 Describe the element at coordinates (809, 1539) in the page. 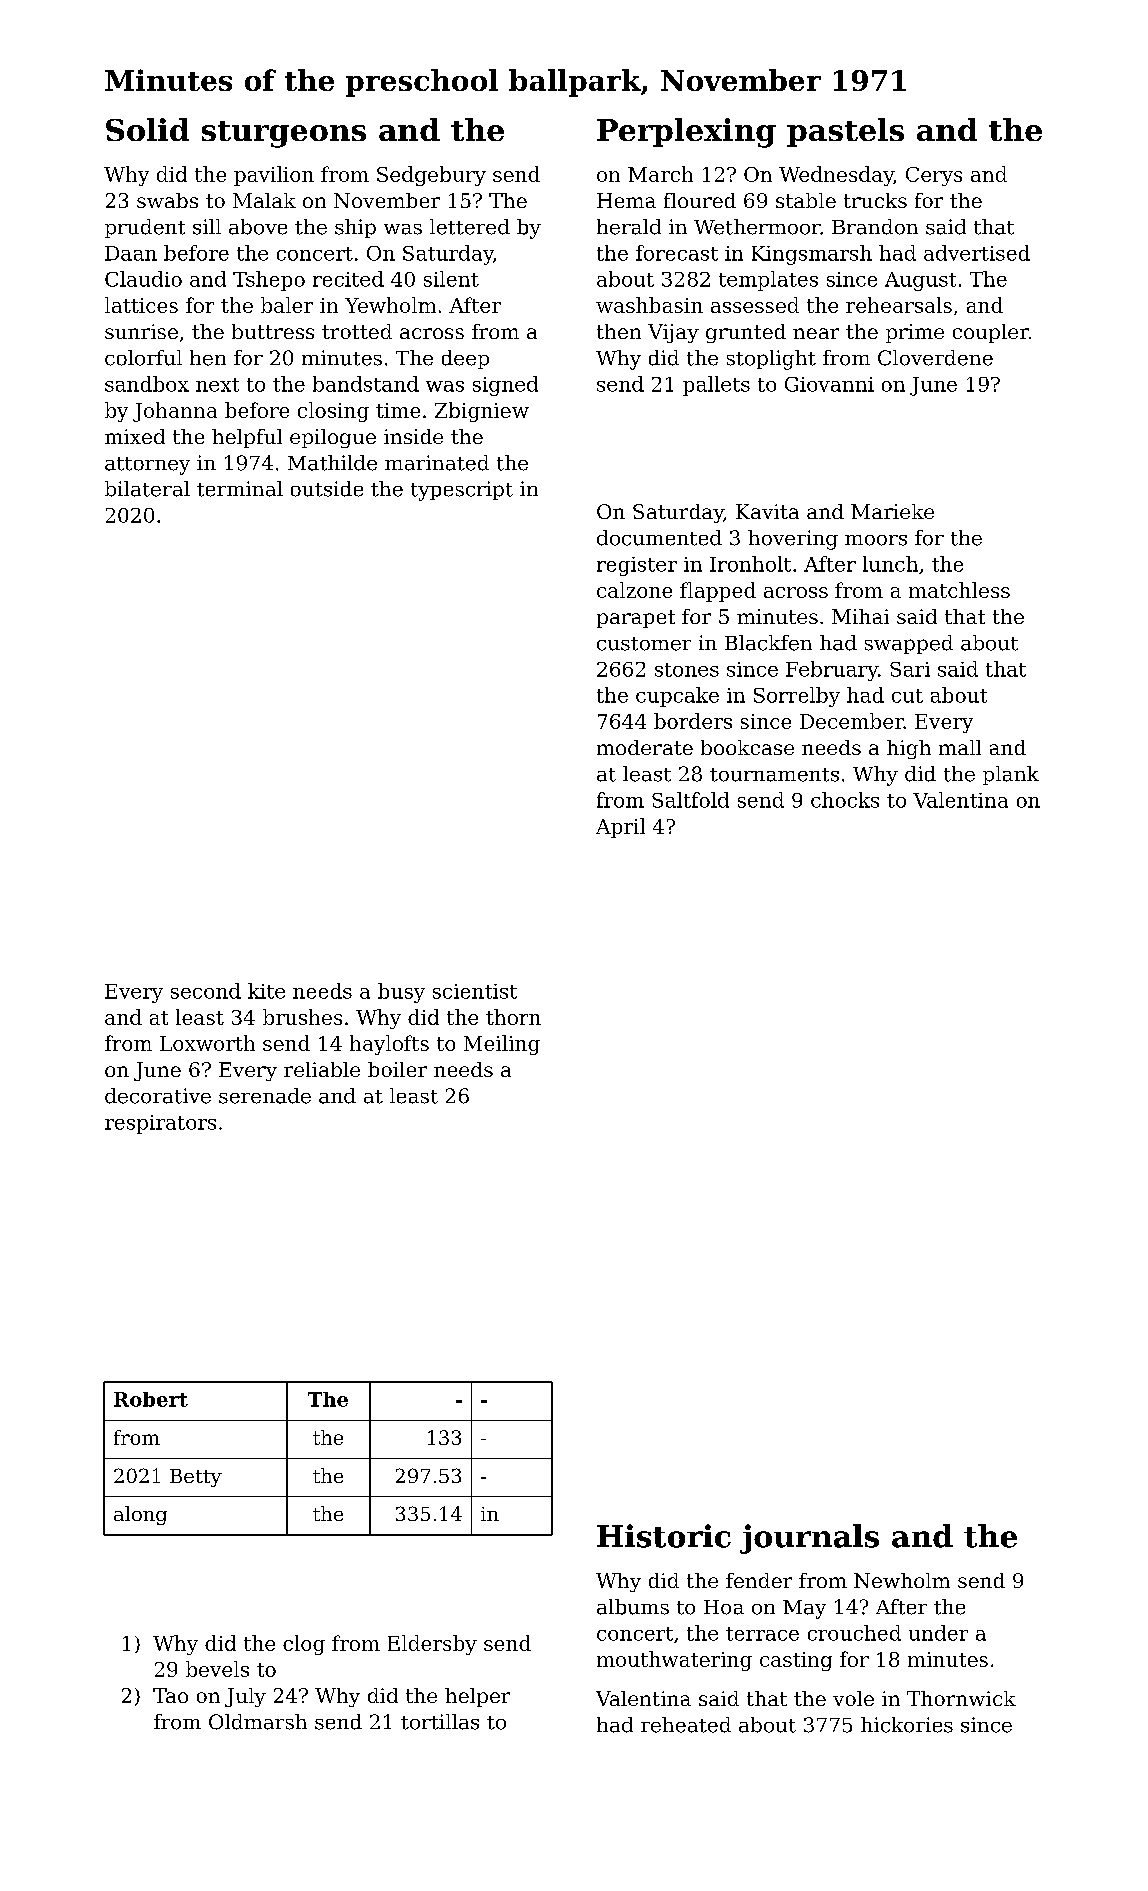

I see `journals` at that location.
